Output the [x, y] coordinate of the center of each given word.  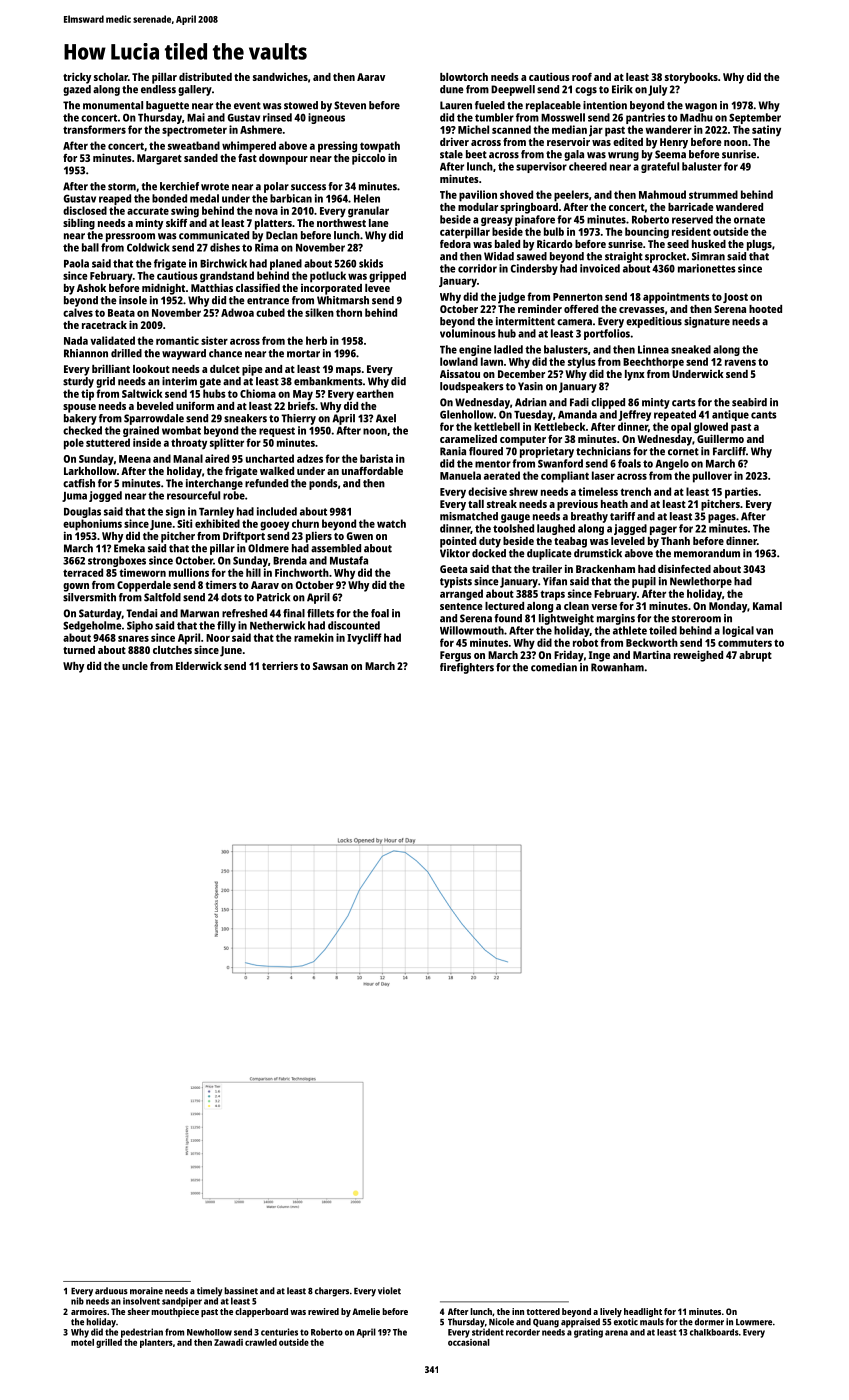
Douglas [82, 512]
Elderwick [199, 665]
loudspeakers [472, 387]
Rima [266, 247]
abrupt [755, 656]
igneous [326, 118]
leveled [628, 541]
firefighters [467, 668]
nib [77, 1301]
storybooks [691, 78]
